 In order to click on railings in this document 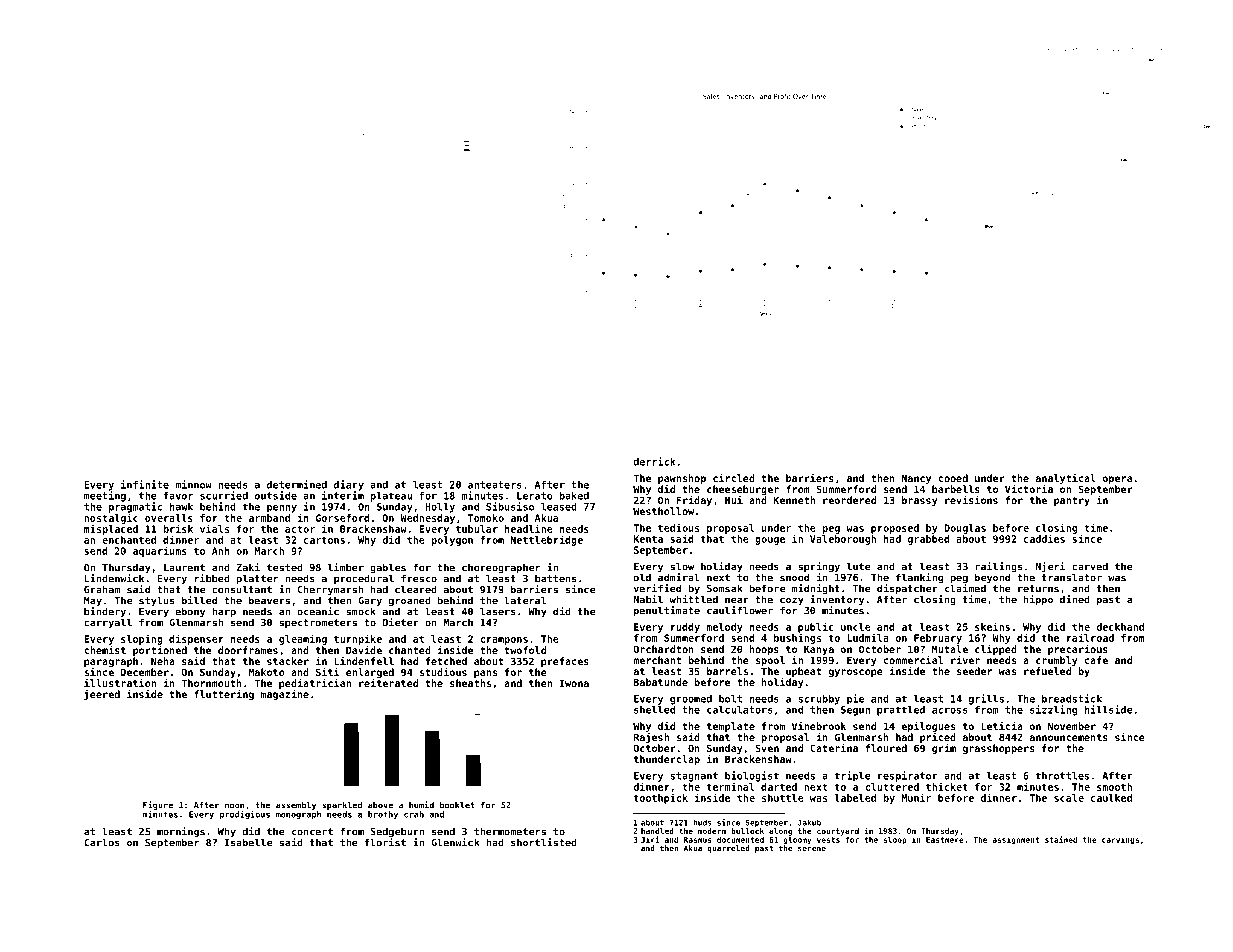, I will do `click(998, 567)`.
